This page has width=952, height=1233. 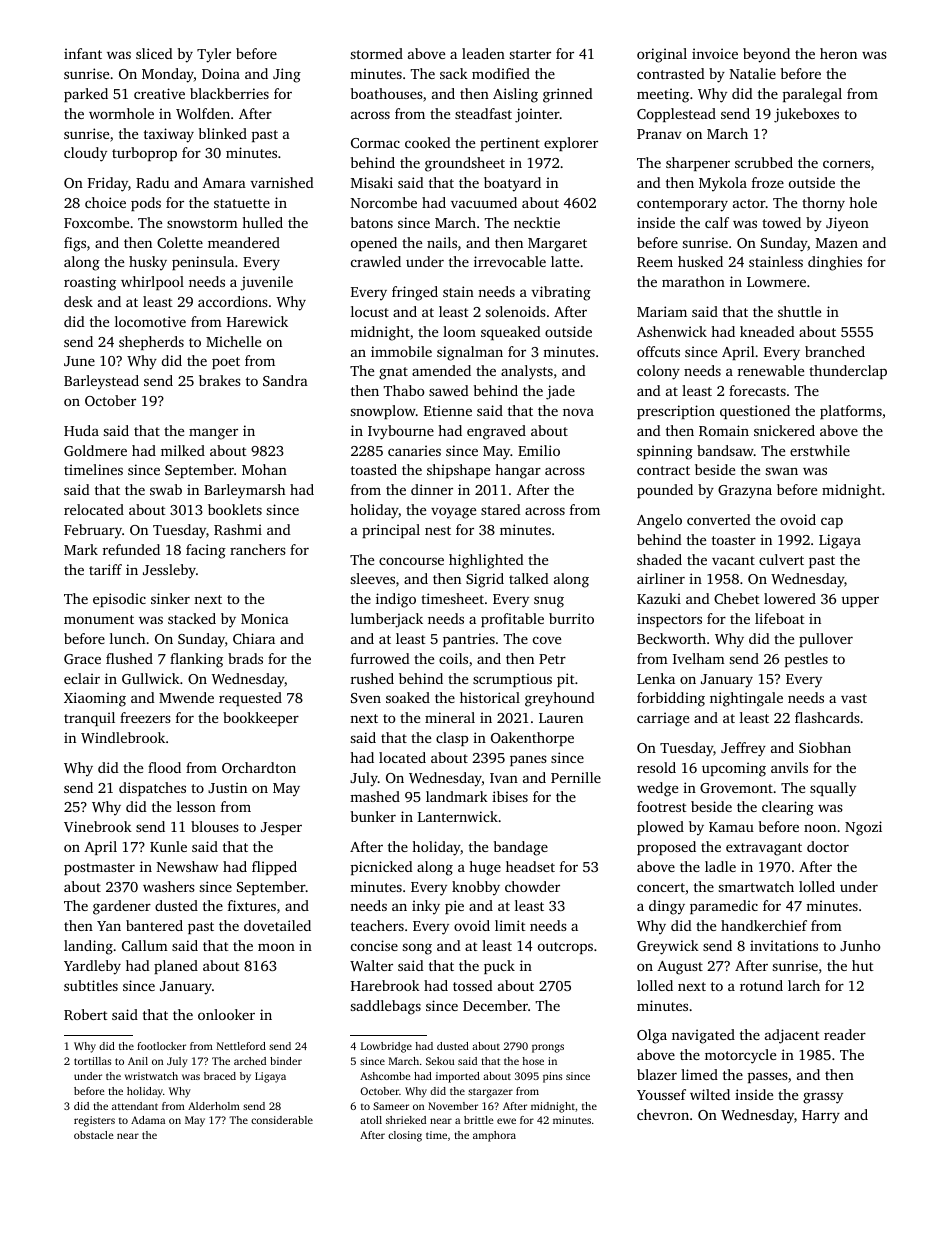 What do you see at coordinates (152, 182) in the page?
I see `Radu` at bounding box center [152, 182].
